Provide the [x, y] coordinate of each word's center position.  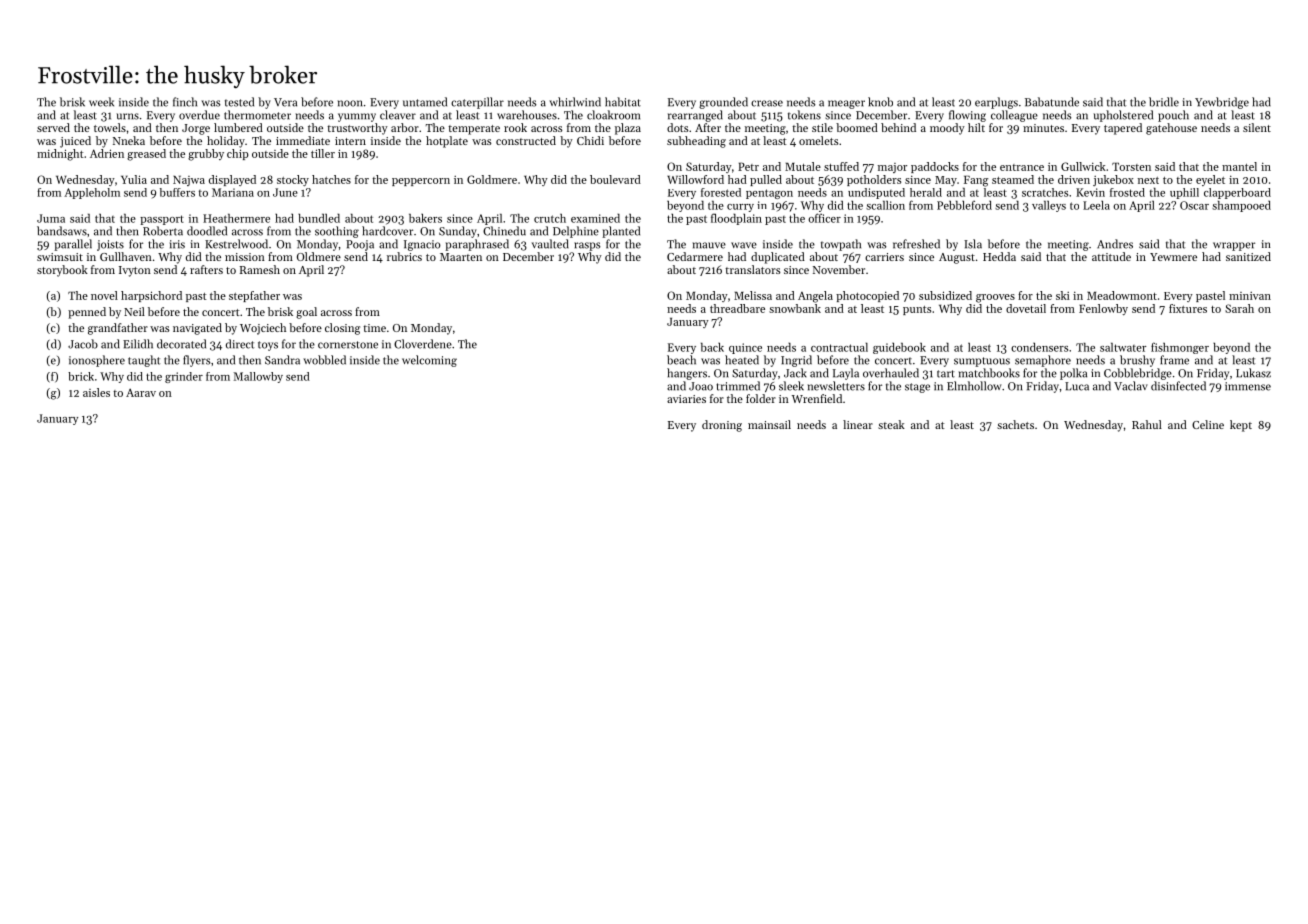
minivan [1250, 296]
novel [104, 295]
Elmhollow [974, 386]
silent [1257, 127]
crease [767, 103]
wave [744, 245]
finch [185, 102]
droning [722, 426]
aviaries [686, 399]
